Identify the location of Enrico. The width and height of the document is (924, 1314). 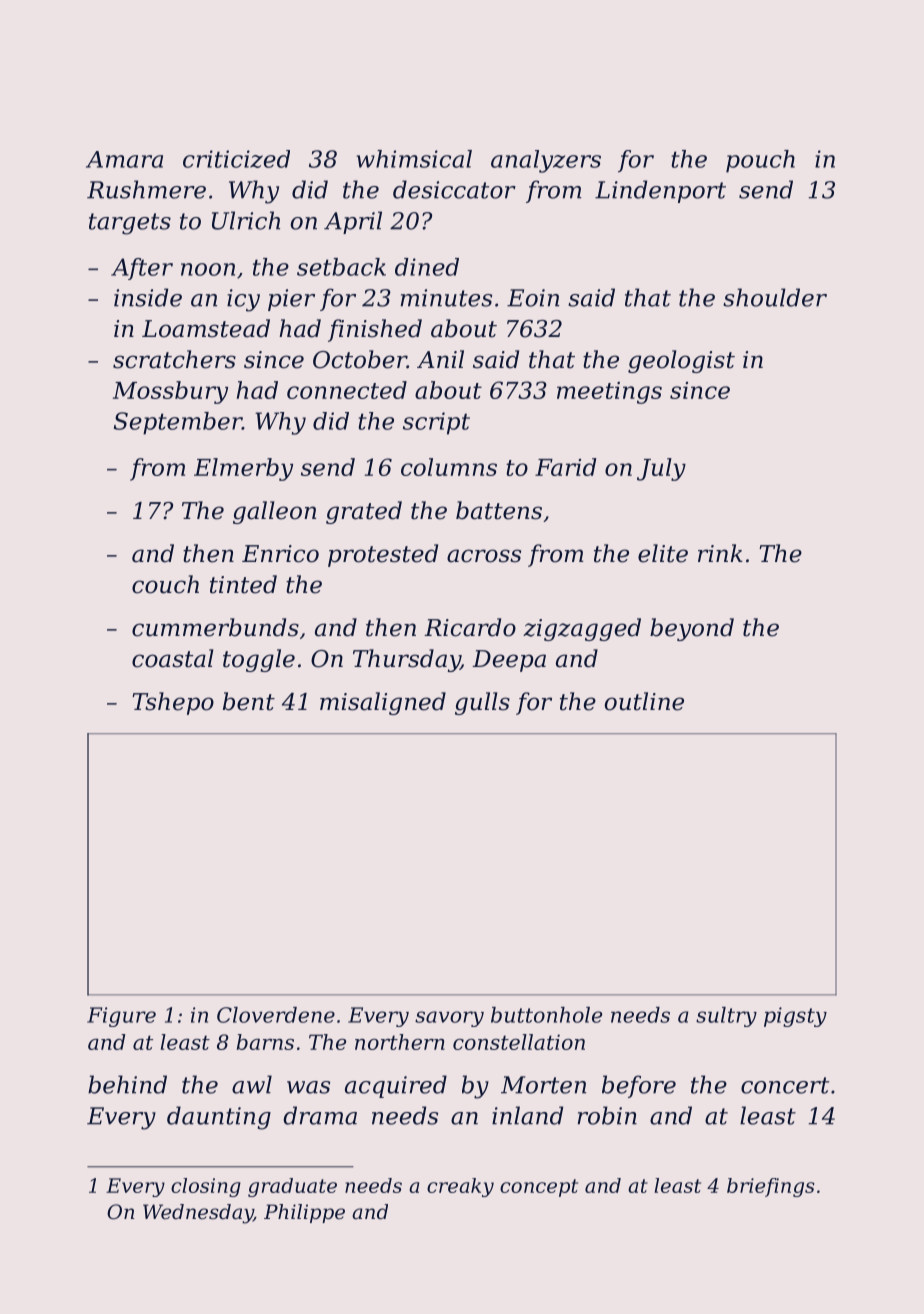
(280, 554).
